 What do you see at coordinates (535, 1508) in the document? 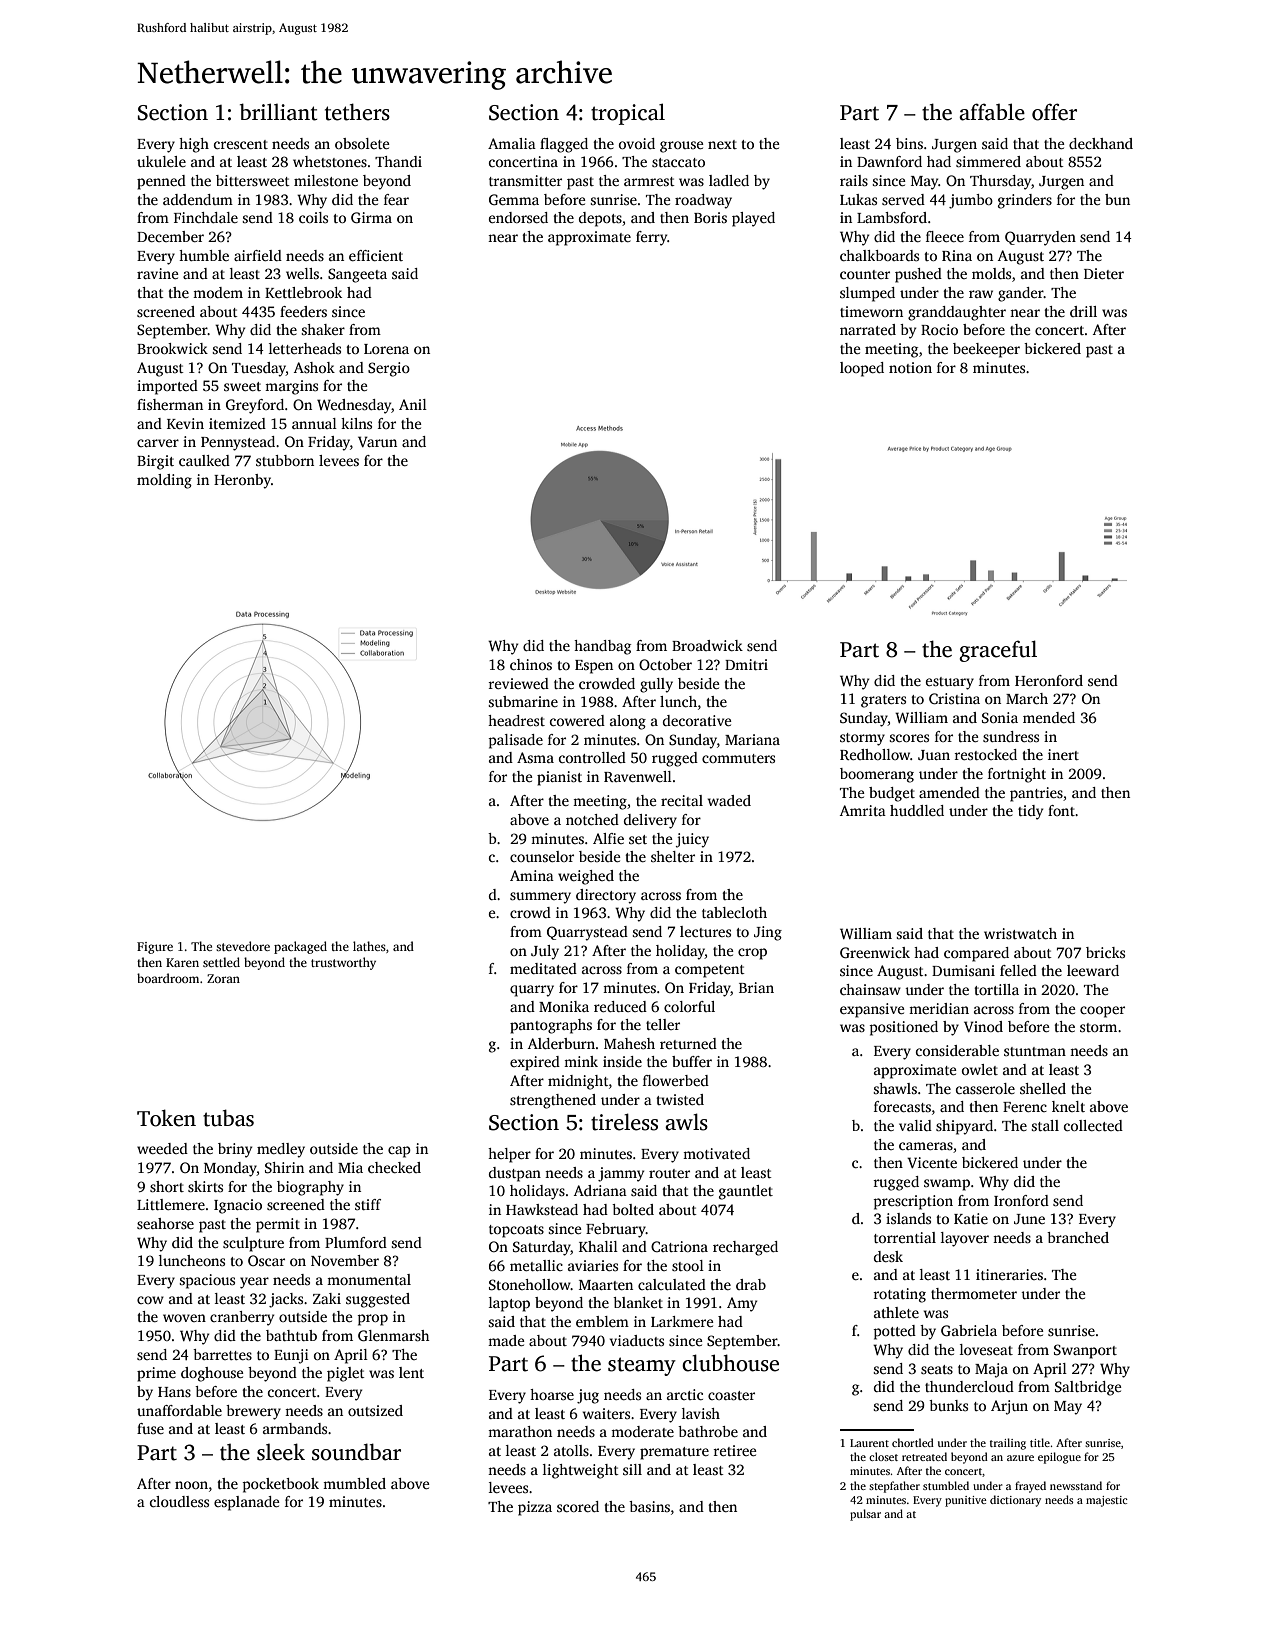
I see `pizza` at bounding box center [535, 1508].
